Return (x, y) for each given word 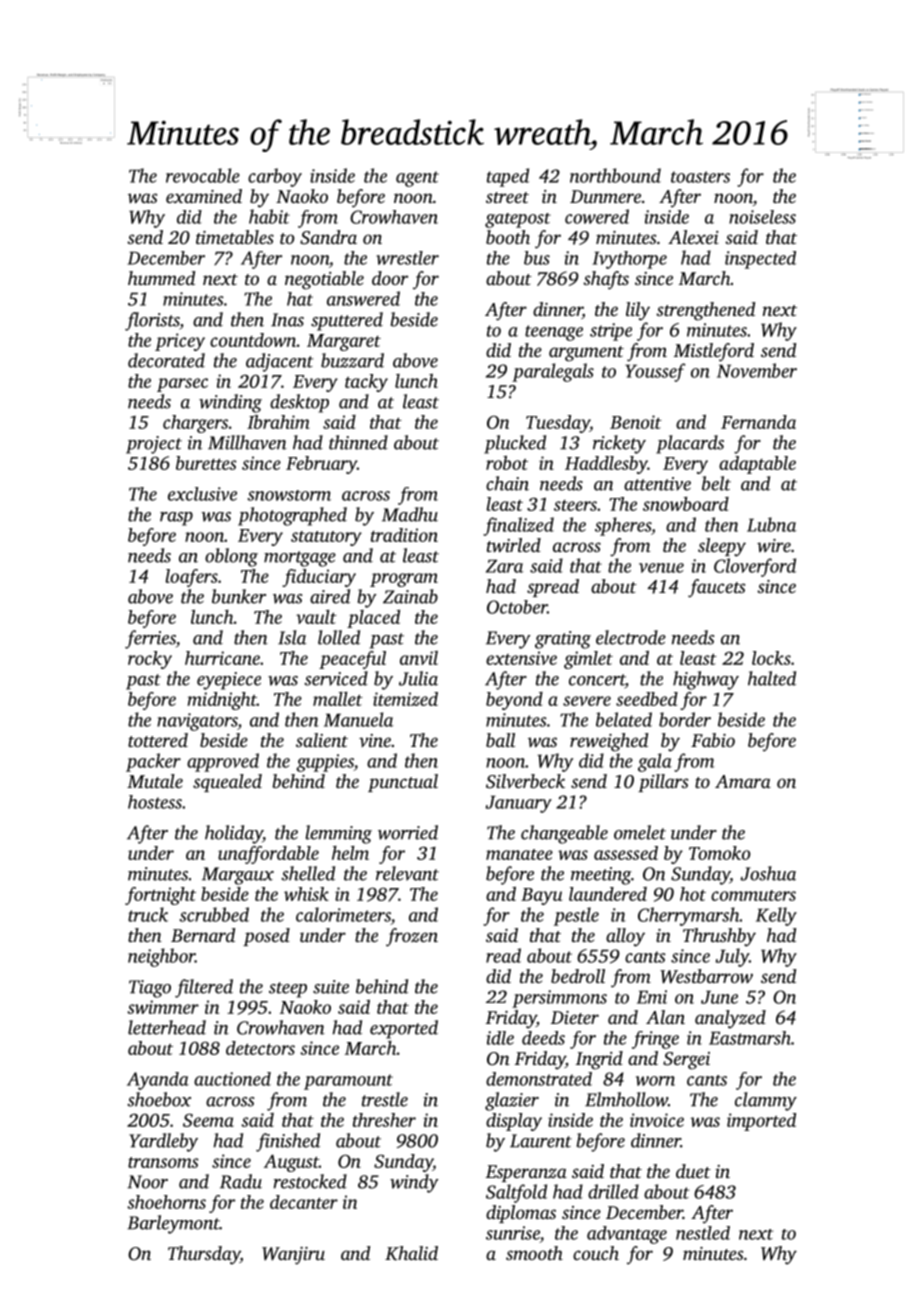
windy (414, 1183)
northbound (615, 175)
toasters (700, 177)
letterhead (167, 1027)
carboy (275, 177)
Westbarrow (706, 976)
